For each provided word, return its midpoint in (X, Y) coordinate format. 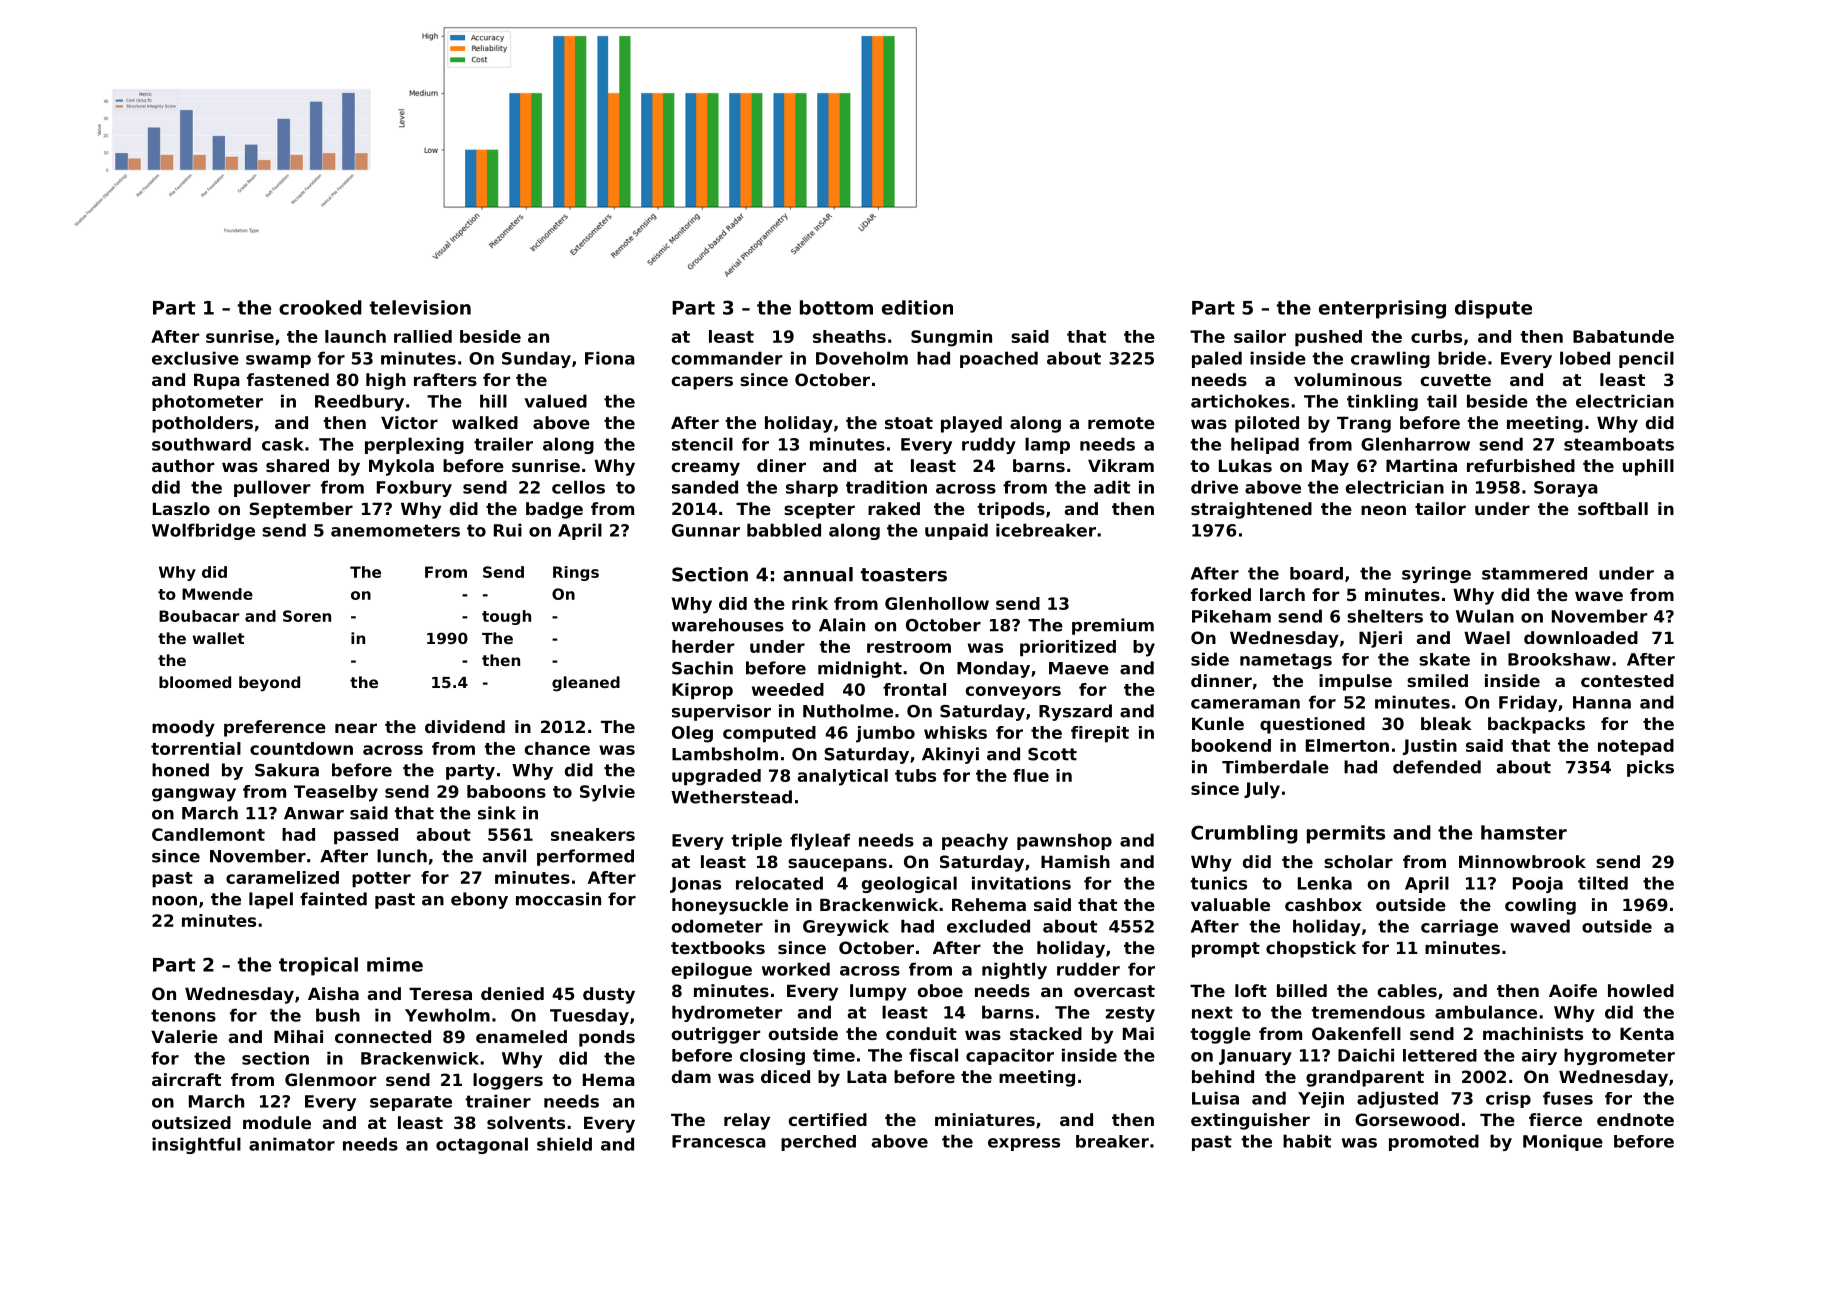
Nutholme (848, 711)
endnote (1635, 1119)
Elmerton (1347, 745)
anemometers (395, 530)
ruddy (989, 445)
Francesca (719, 1141)
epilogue (711, 970)
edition (917, 307)
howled (1641, 990)
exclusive (195, 358)
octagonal (482, 1145)
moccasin (558, 899)
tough (506, 617)
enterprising (1382, 309)
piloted (1267, 424)
